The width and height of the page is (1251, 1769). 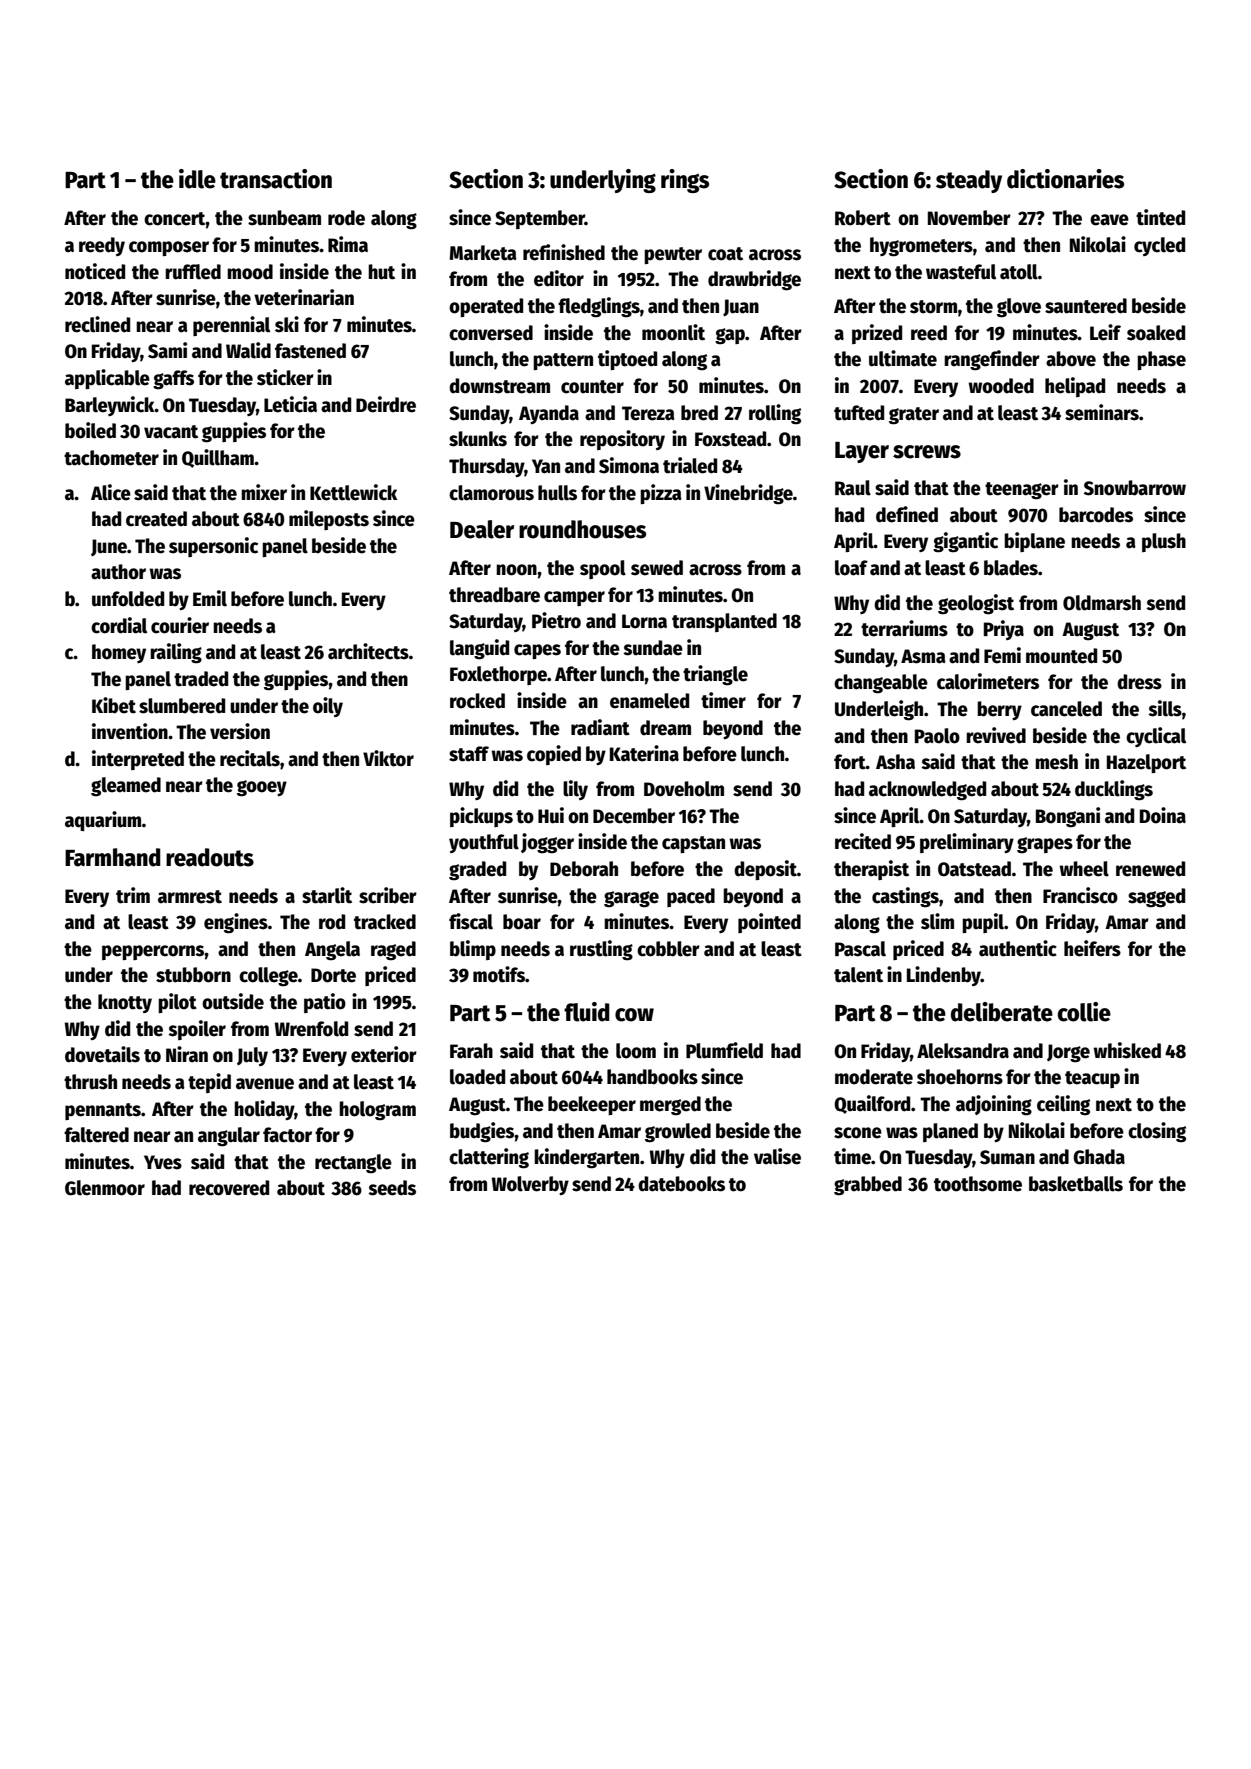 I want to click on enameled, so click(x=649, y=701).
